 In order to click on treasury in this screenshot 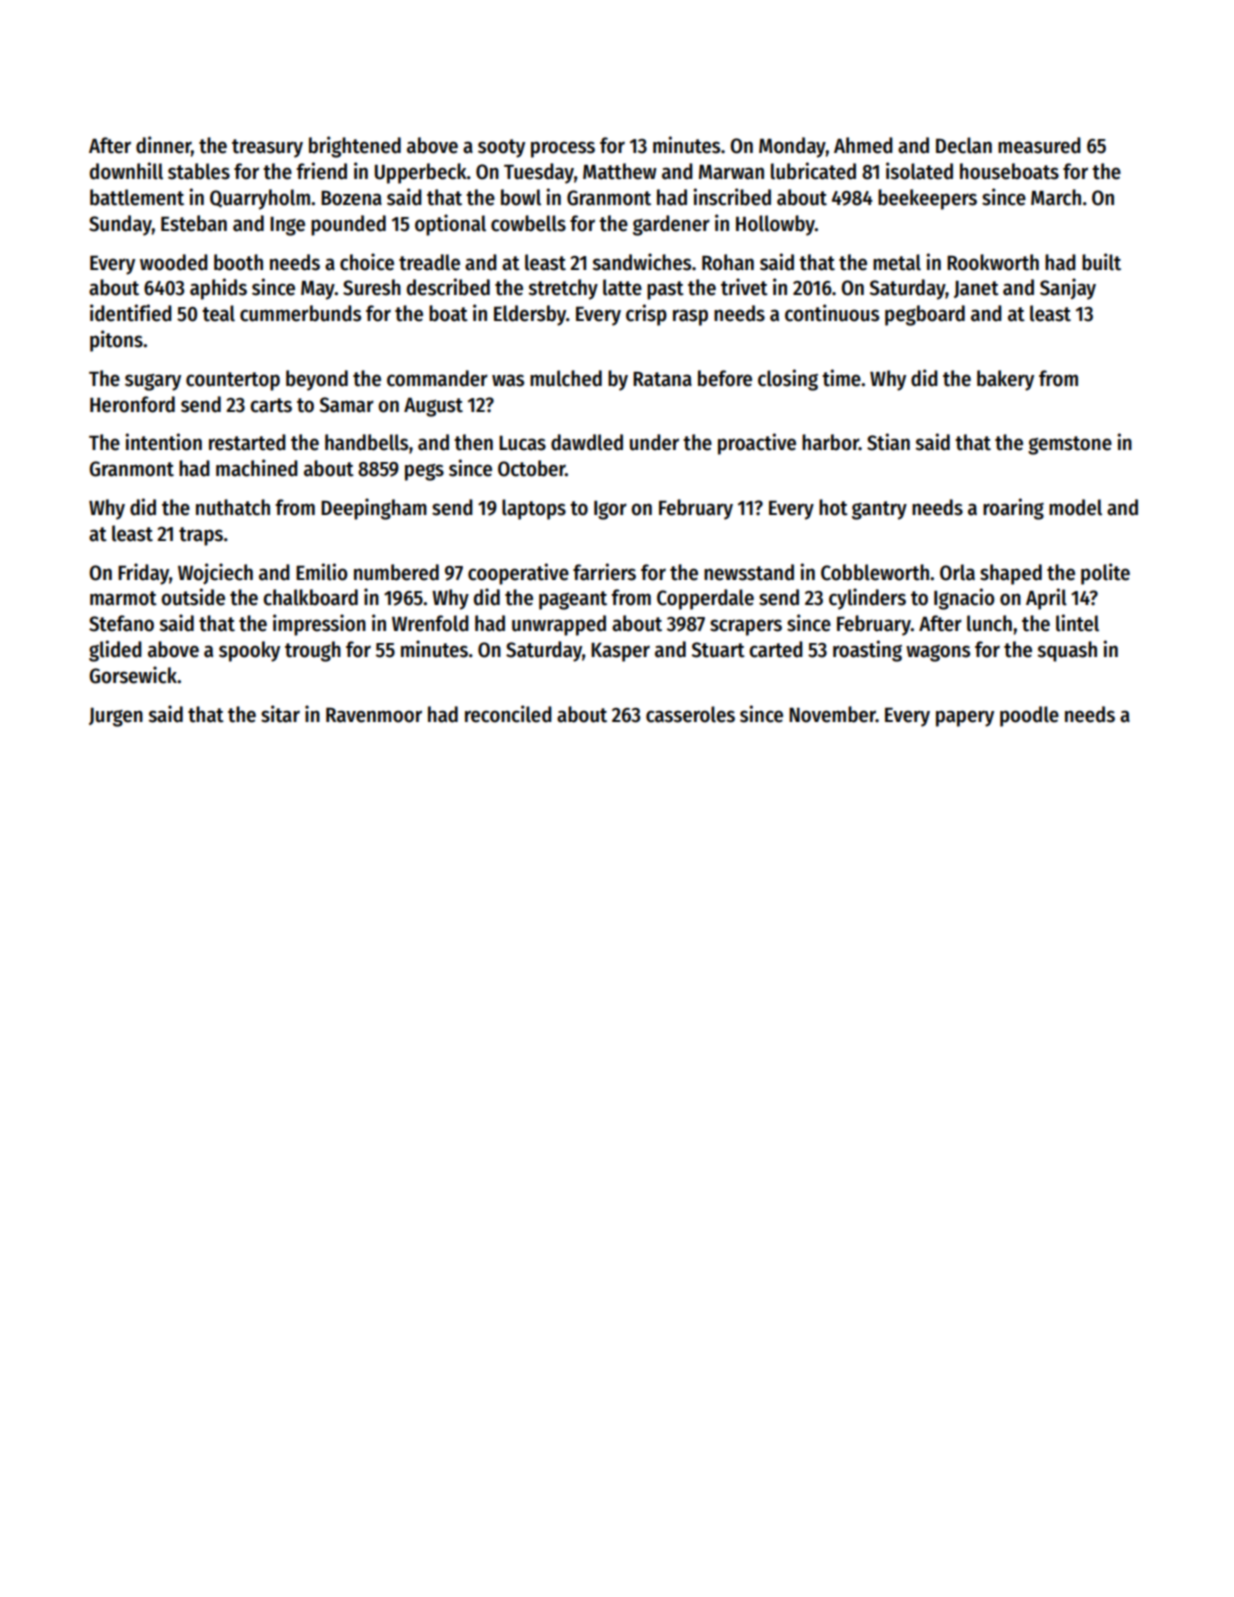, I will do `click(267, 148)`.
